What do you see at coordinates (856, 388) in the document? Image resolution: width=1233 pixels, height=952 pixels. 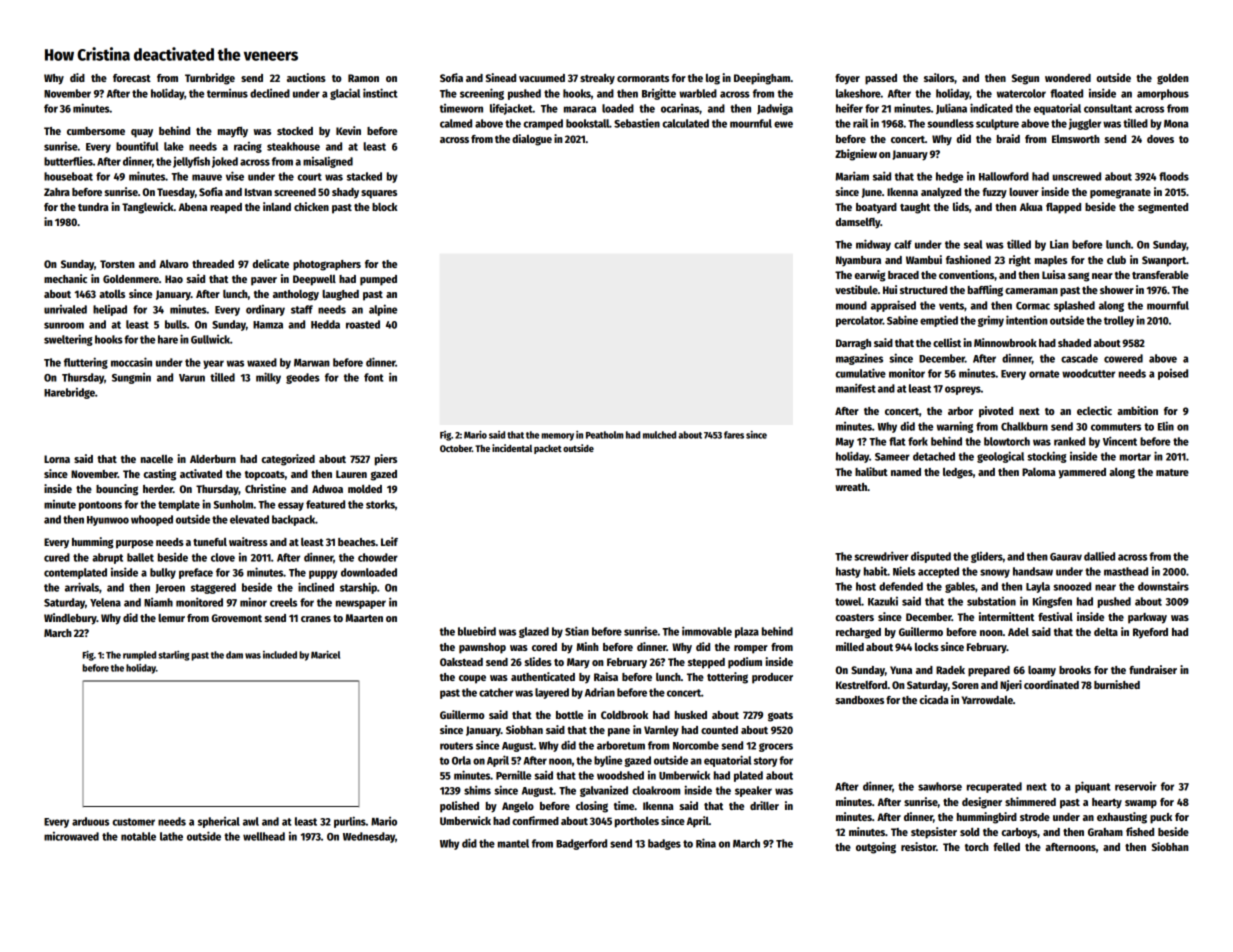 I see `manifest` at bounding box center [856, 388].
